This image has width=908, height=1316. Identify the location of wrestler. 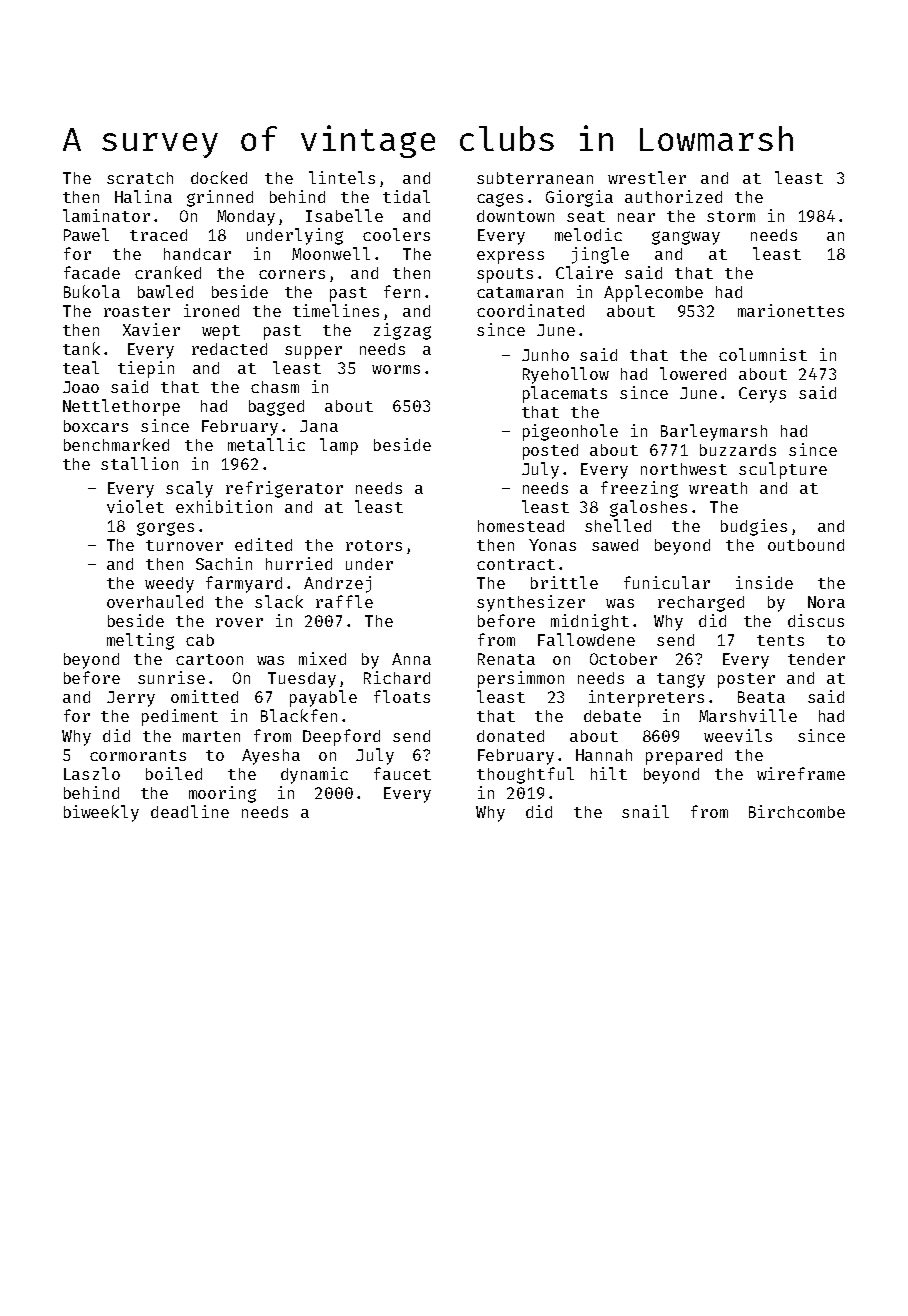
(647, 177).
